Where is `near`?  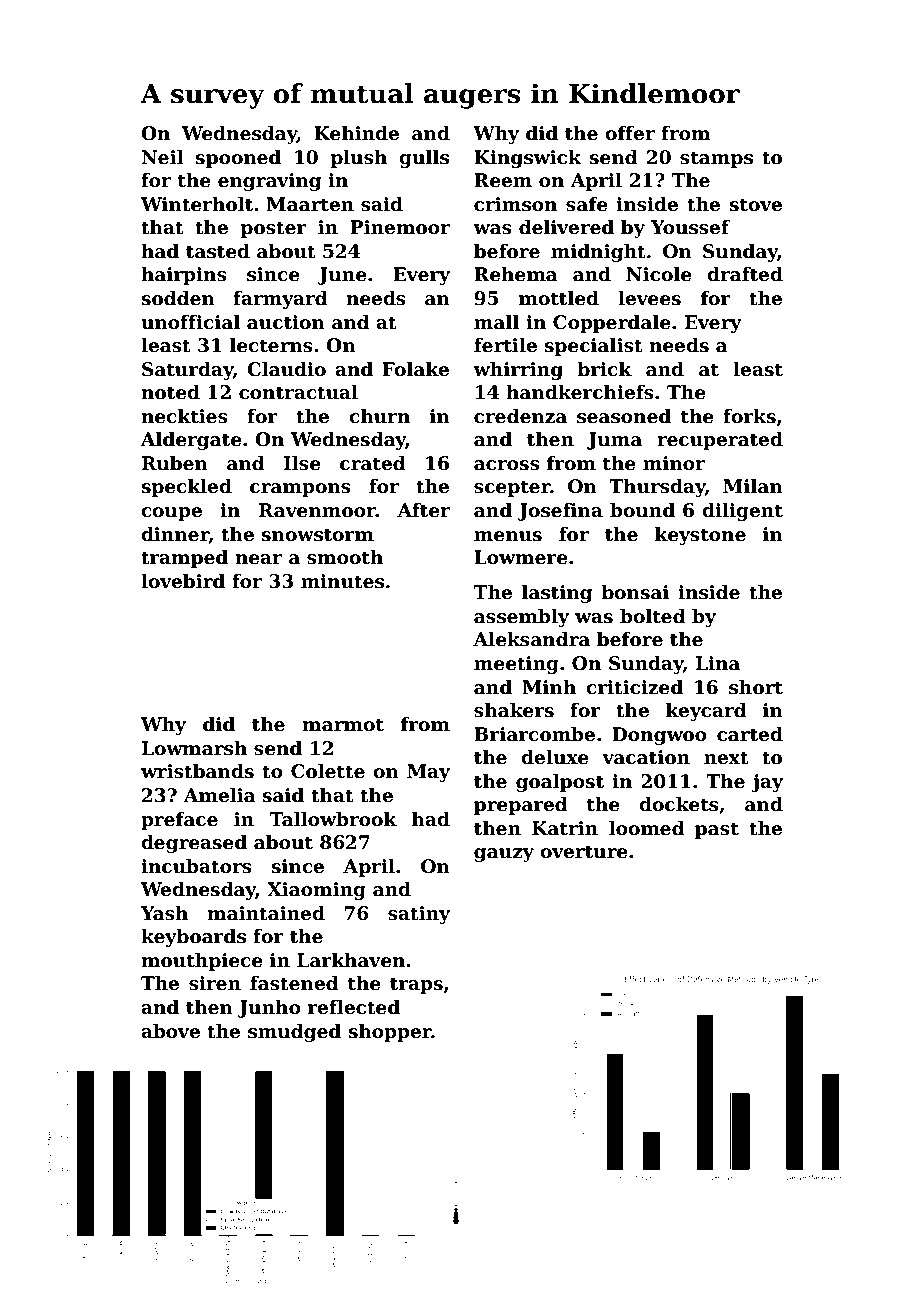 near is located at coordinates (258, 559).
